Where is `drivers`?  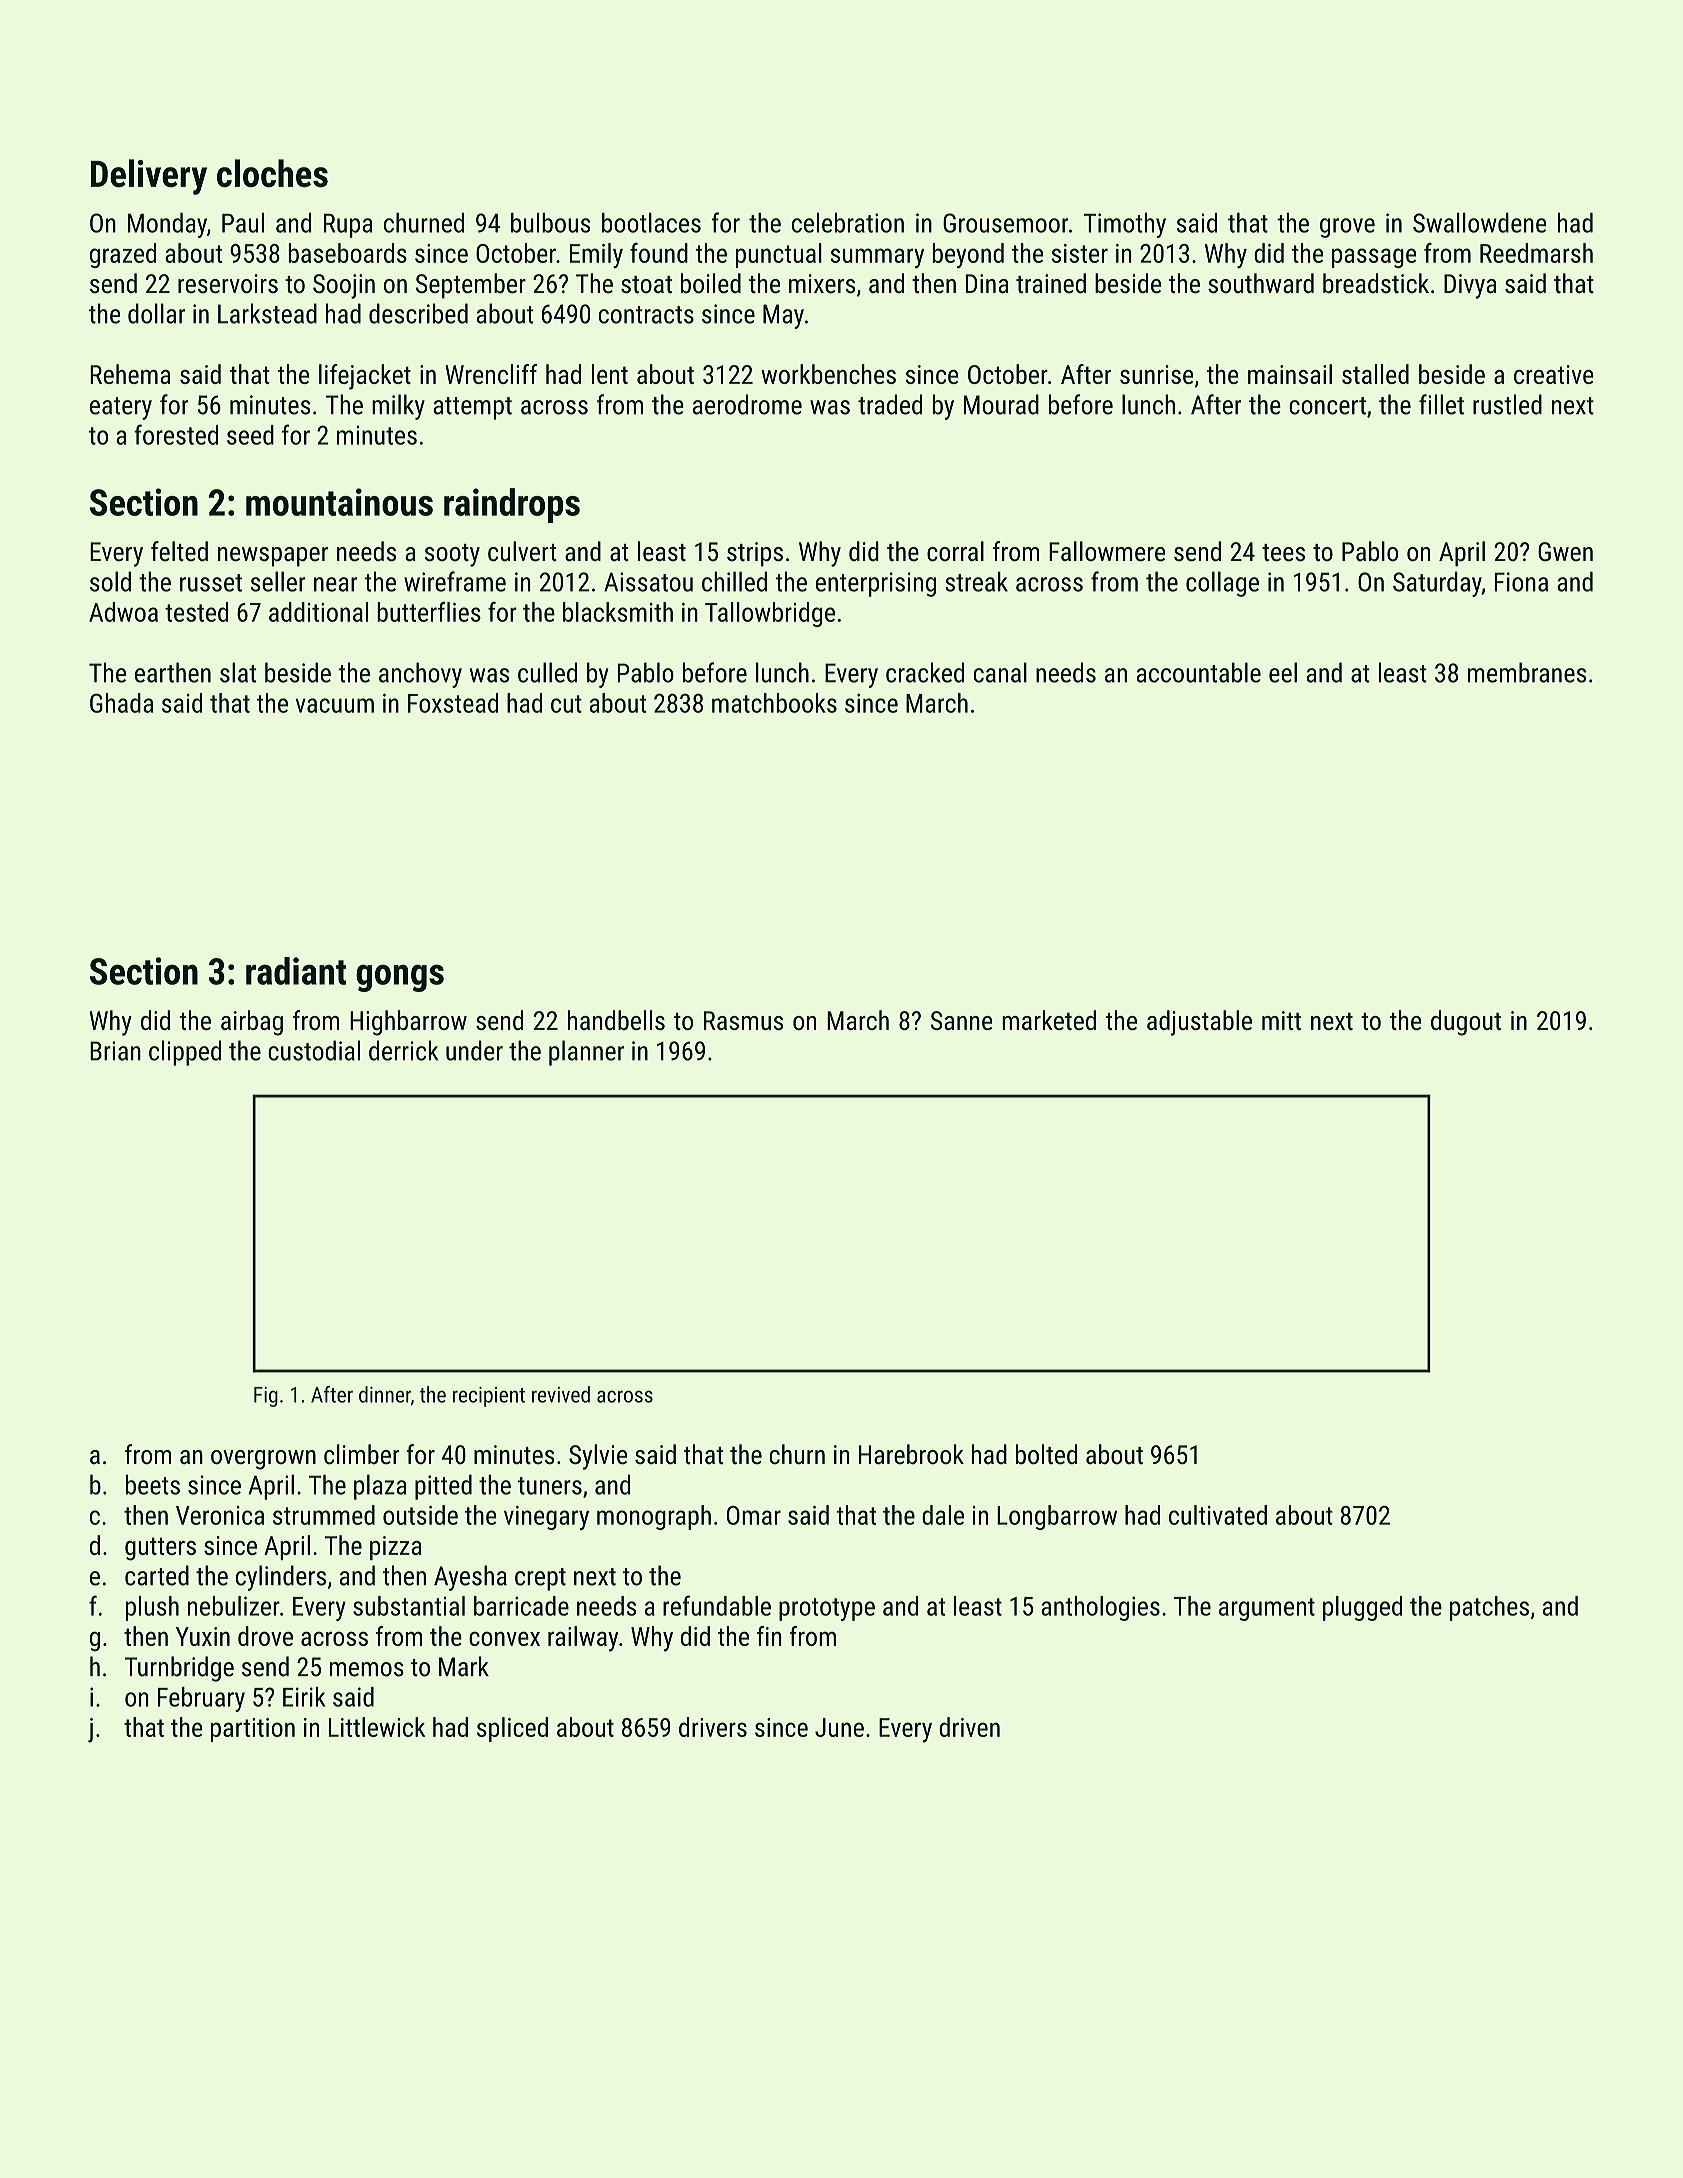
drivers is located at coordinates (713, 1727).
